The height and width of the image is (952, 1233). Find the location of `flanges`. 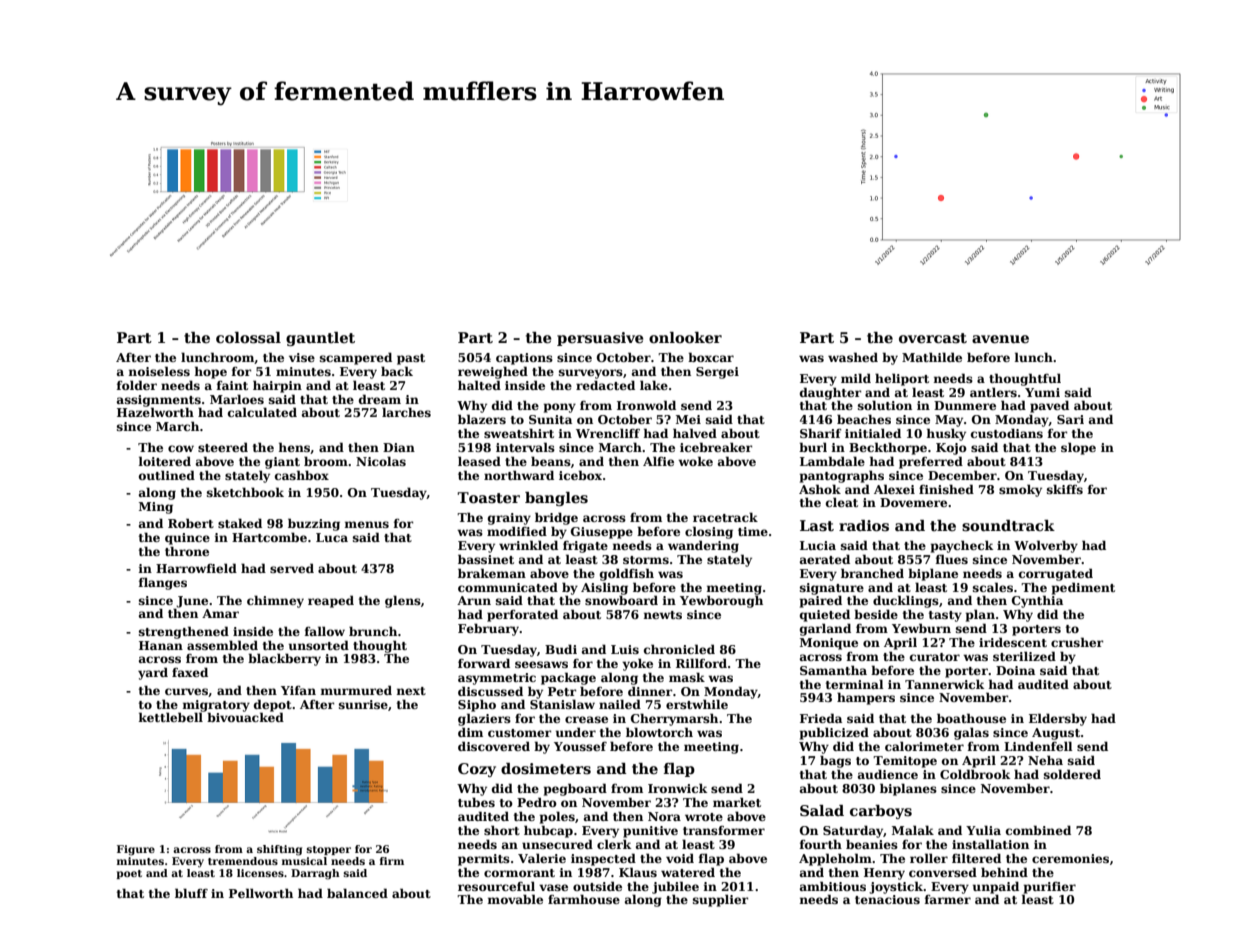

flanges is located at coordinates (162, 583).
